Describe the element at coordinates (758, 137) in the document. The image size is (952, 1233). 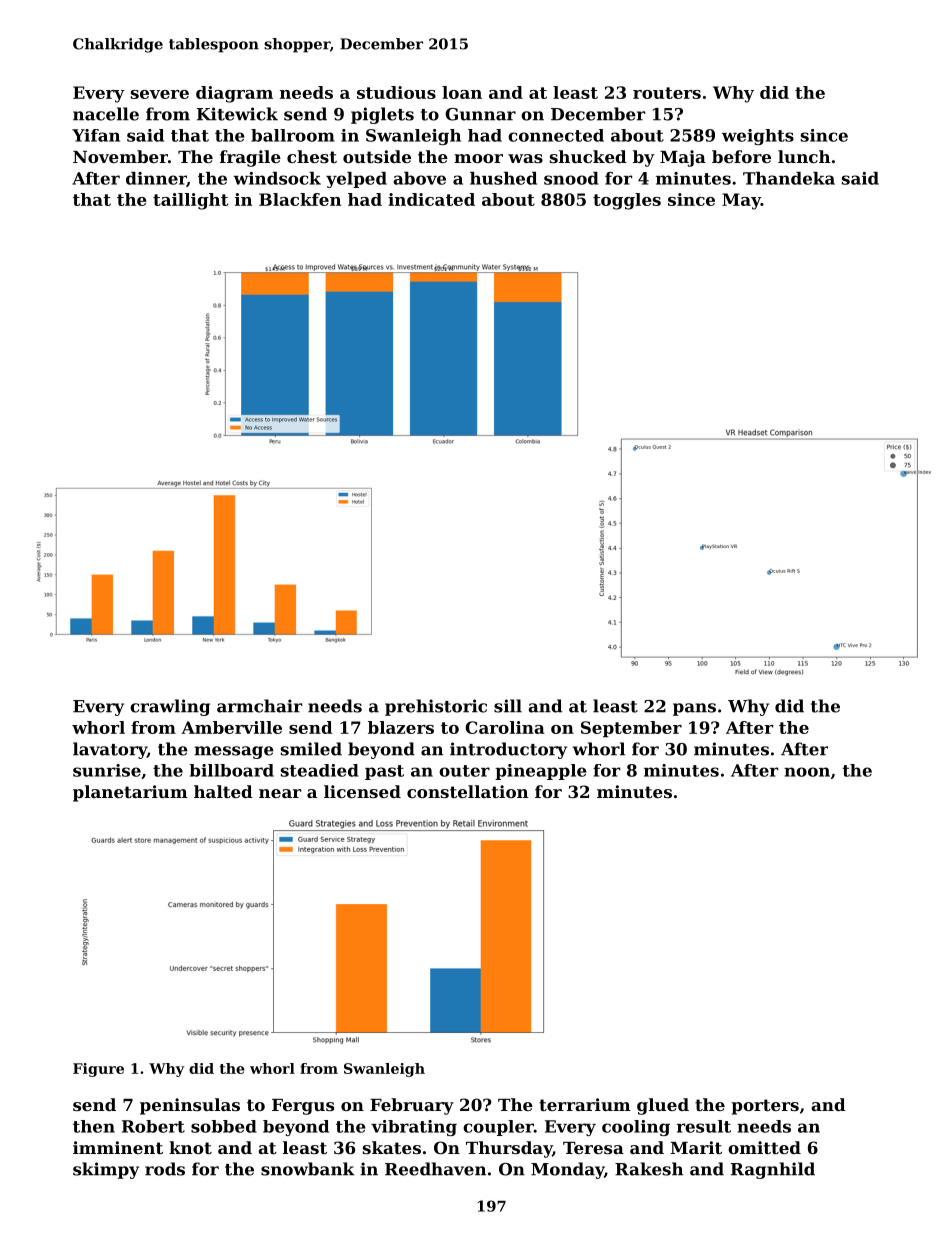
I see `weights` at that location.
